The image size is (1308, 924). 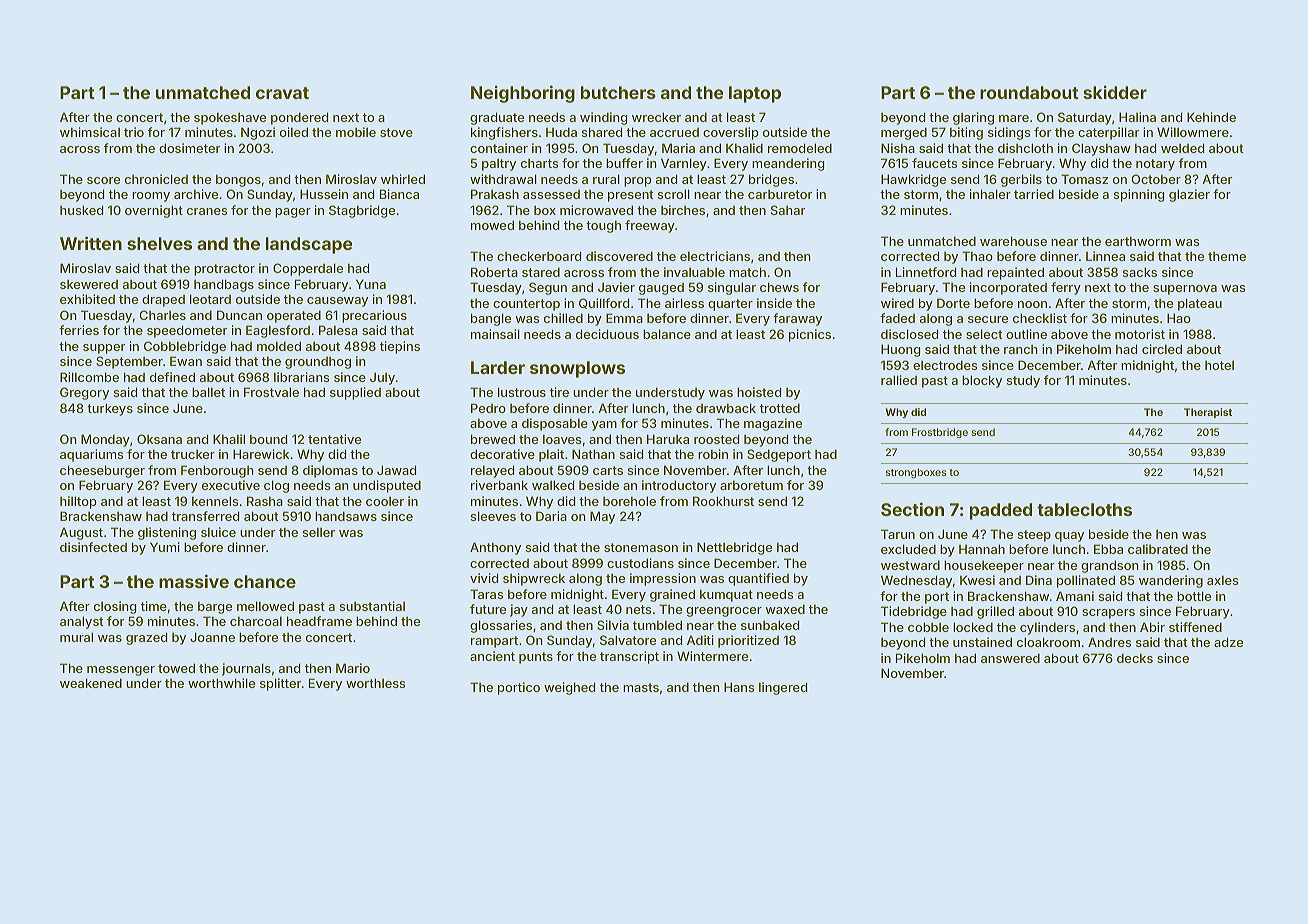 I want to click on stared, so click(x=541, y=272).
